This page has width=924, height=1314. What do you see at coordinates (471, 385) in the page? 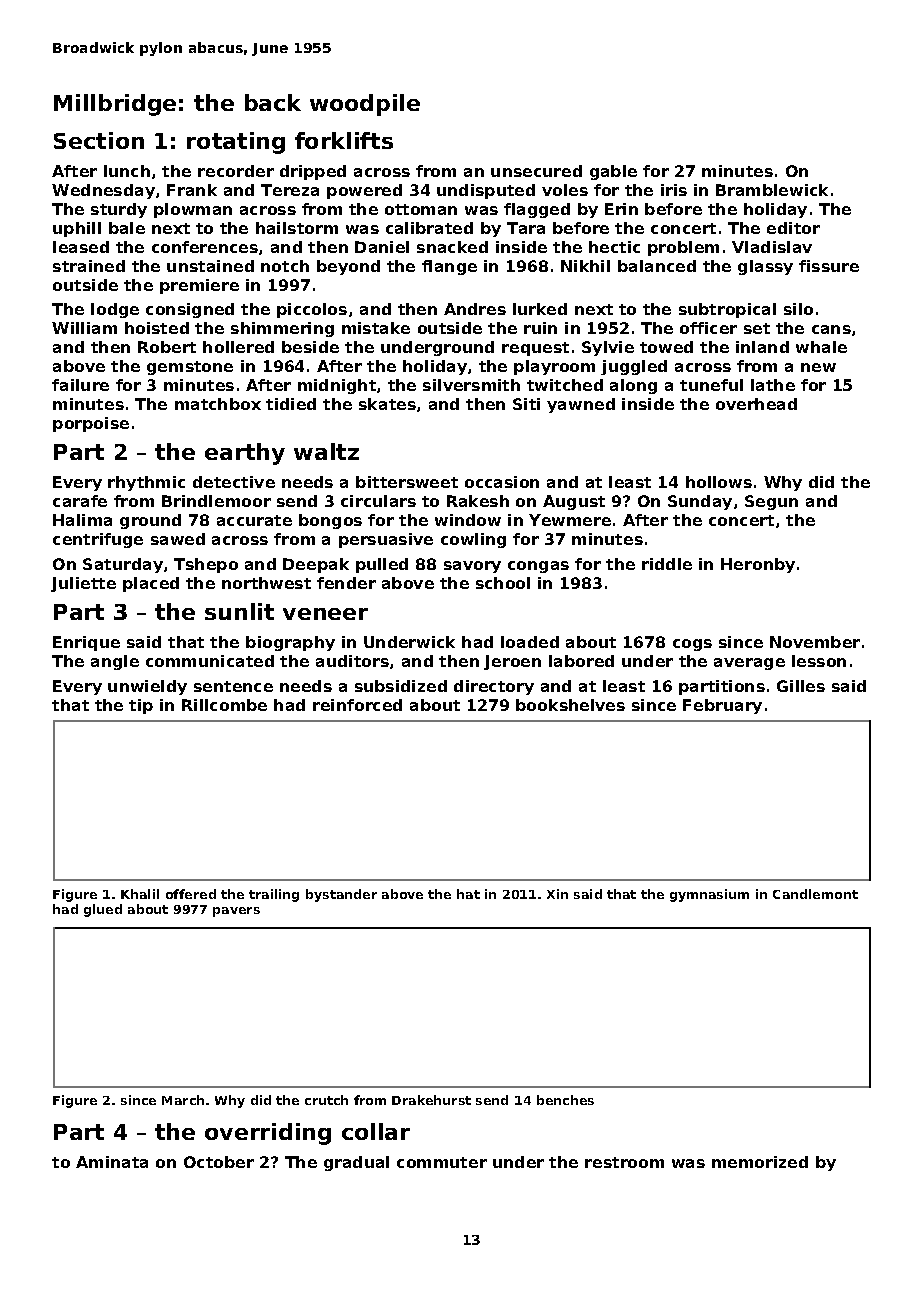
I see `silversmith` at bounding box center [471, 385].
